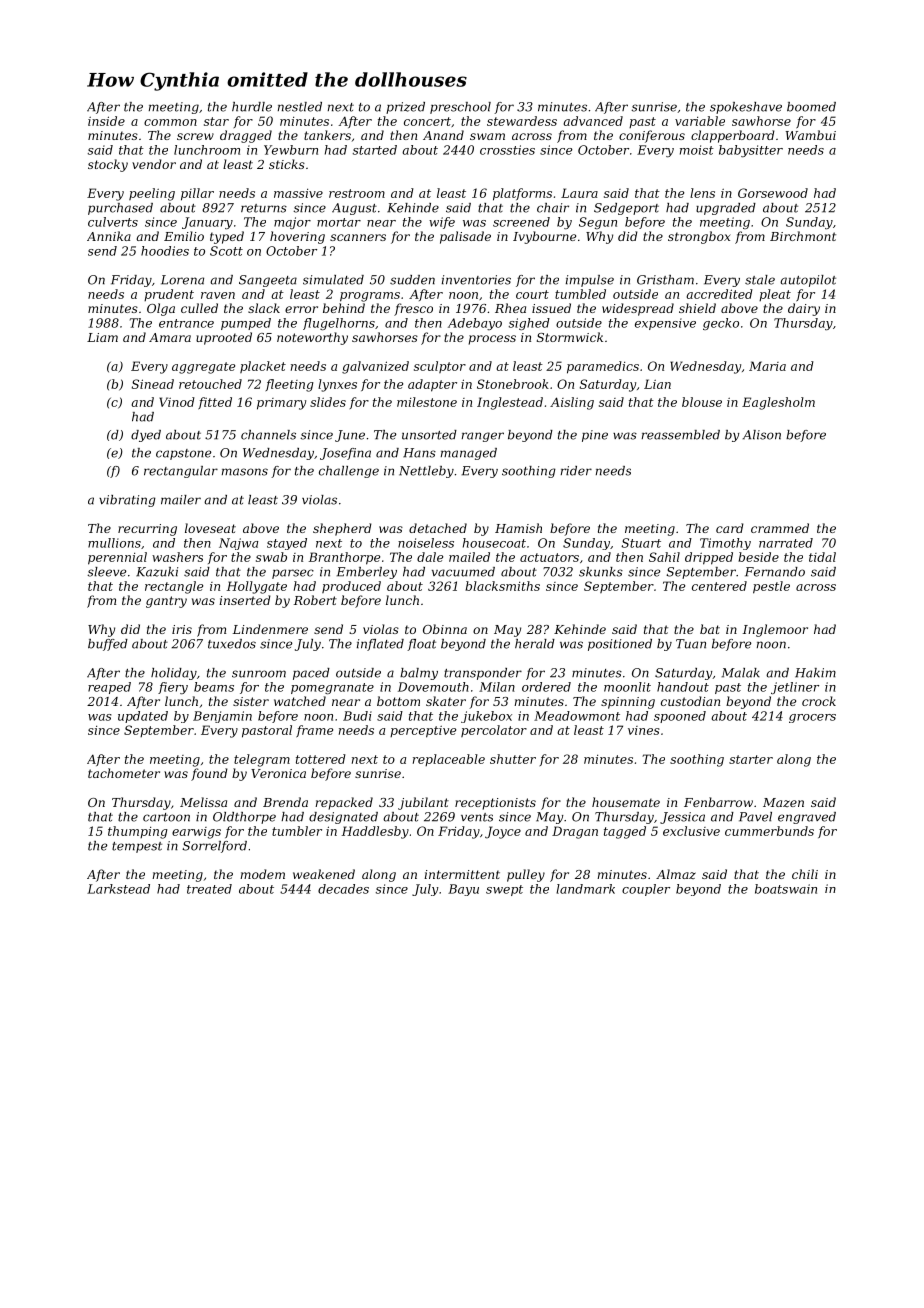 This page has width=924, height=1308. What do you see at coordinates (702, 193) in the page?
I see `lens` at bounding box center [702, 193].
